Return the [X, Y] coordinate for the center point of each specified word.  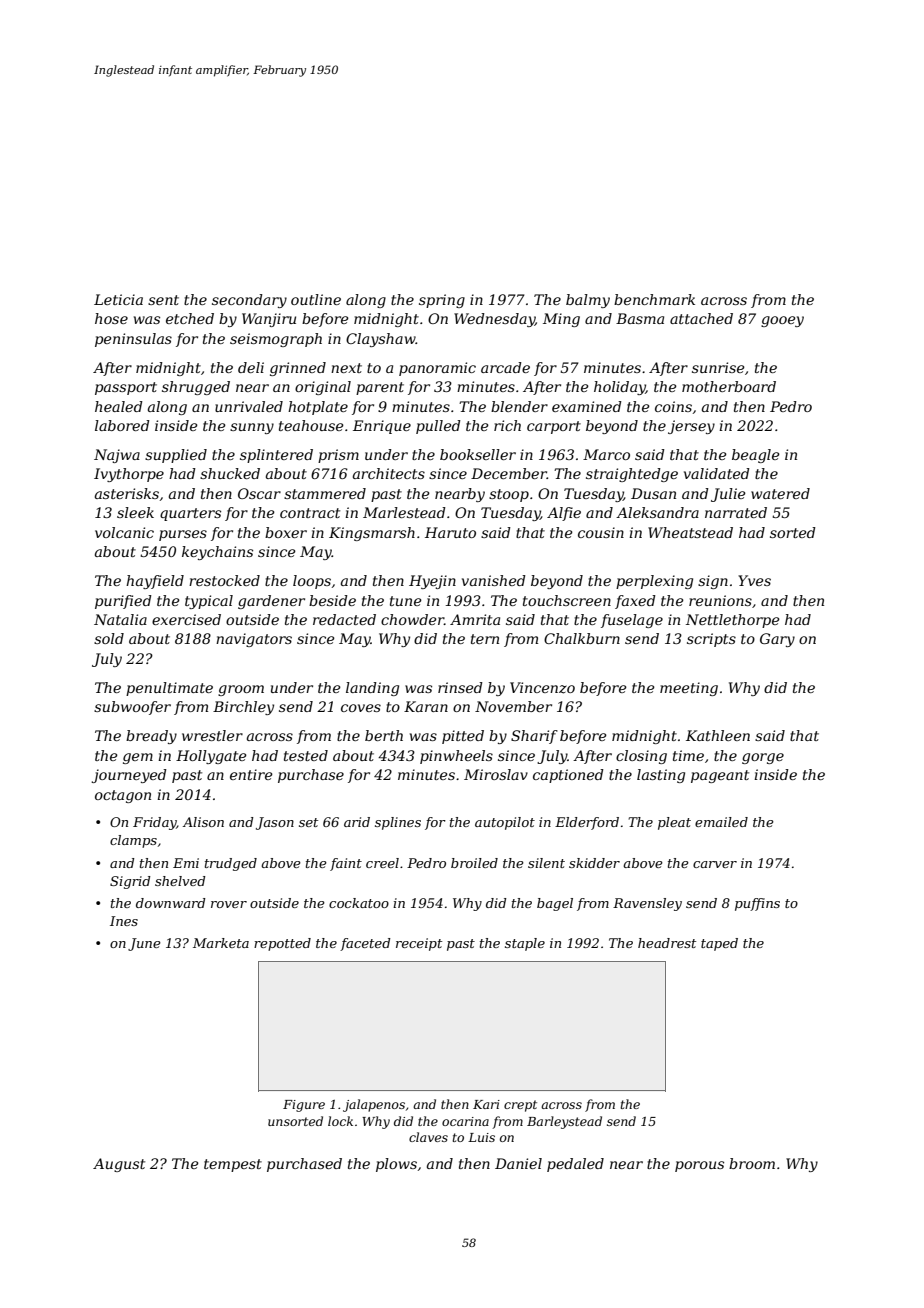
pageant [720, 776]
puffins [757, 904]
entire [251, 774]
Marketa [221, 943]
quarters [190, 514]
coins [673, 406]
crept [520, 1106]
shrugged [196, 388]
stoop [509, 495]
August [119, 1165]
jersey [691, 427]
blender [519, 406]
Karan [426, 706]
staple [525, 944]
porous [699, 1166]
